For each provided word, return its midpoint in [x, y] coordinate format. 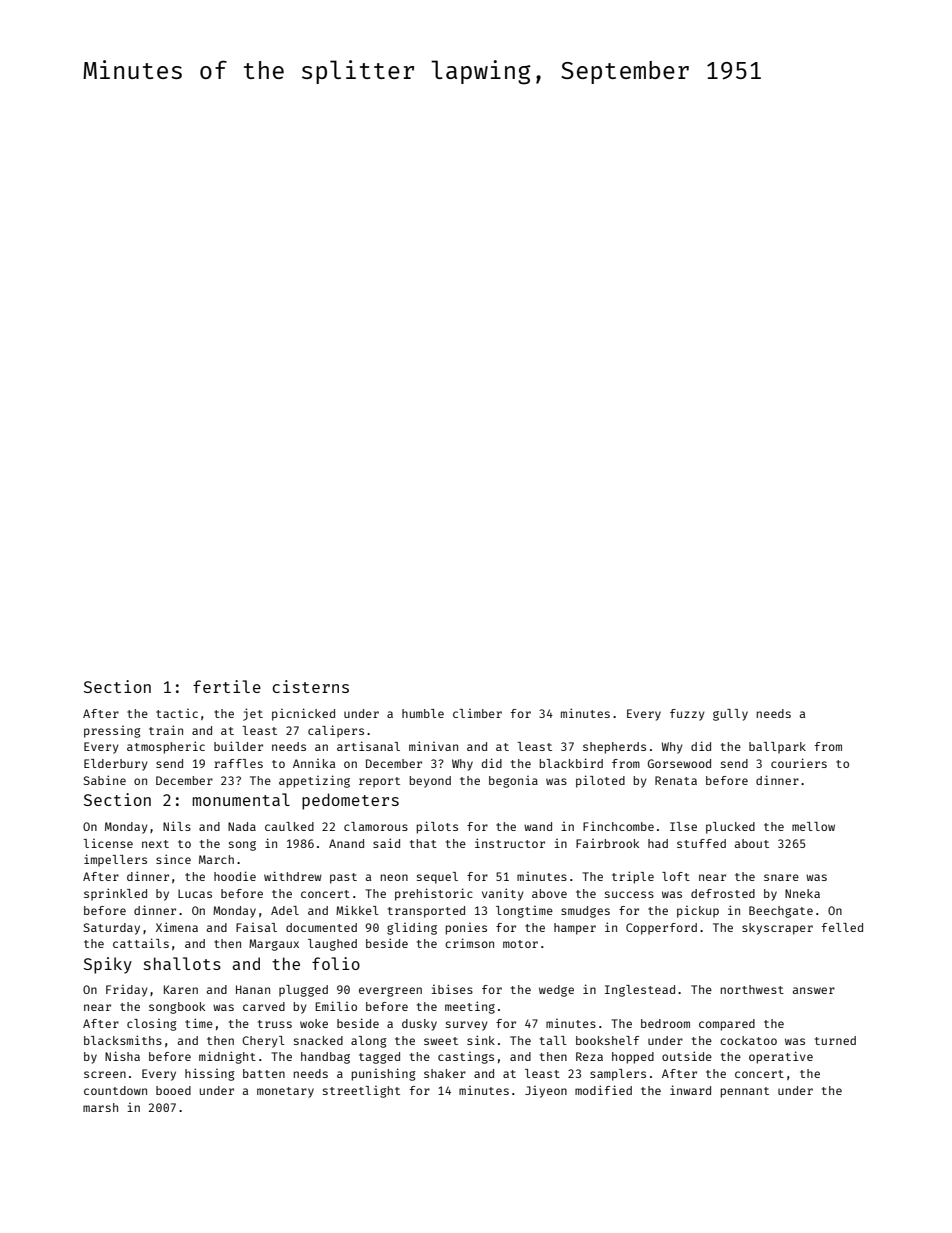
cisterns [310, 686]
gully [730, 715]
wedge [556, 991]
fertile [227, 686]
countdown [115, 1090]
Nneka [802, 893]
